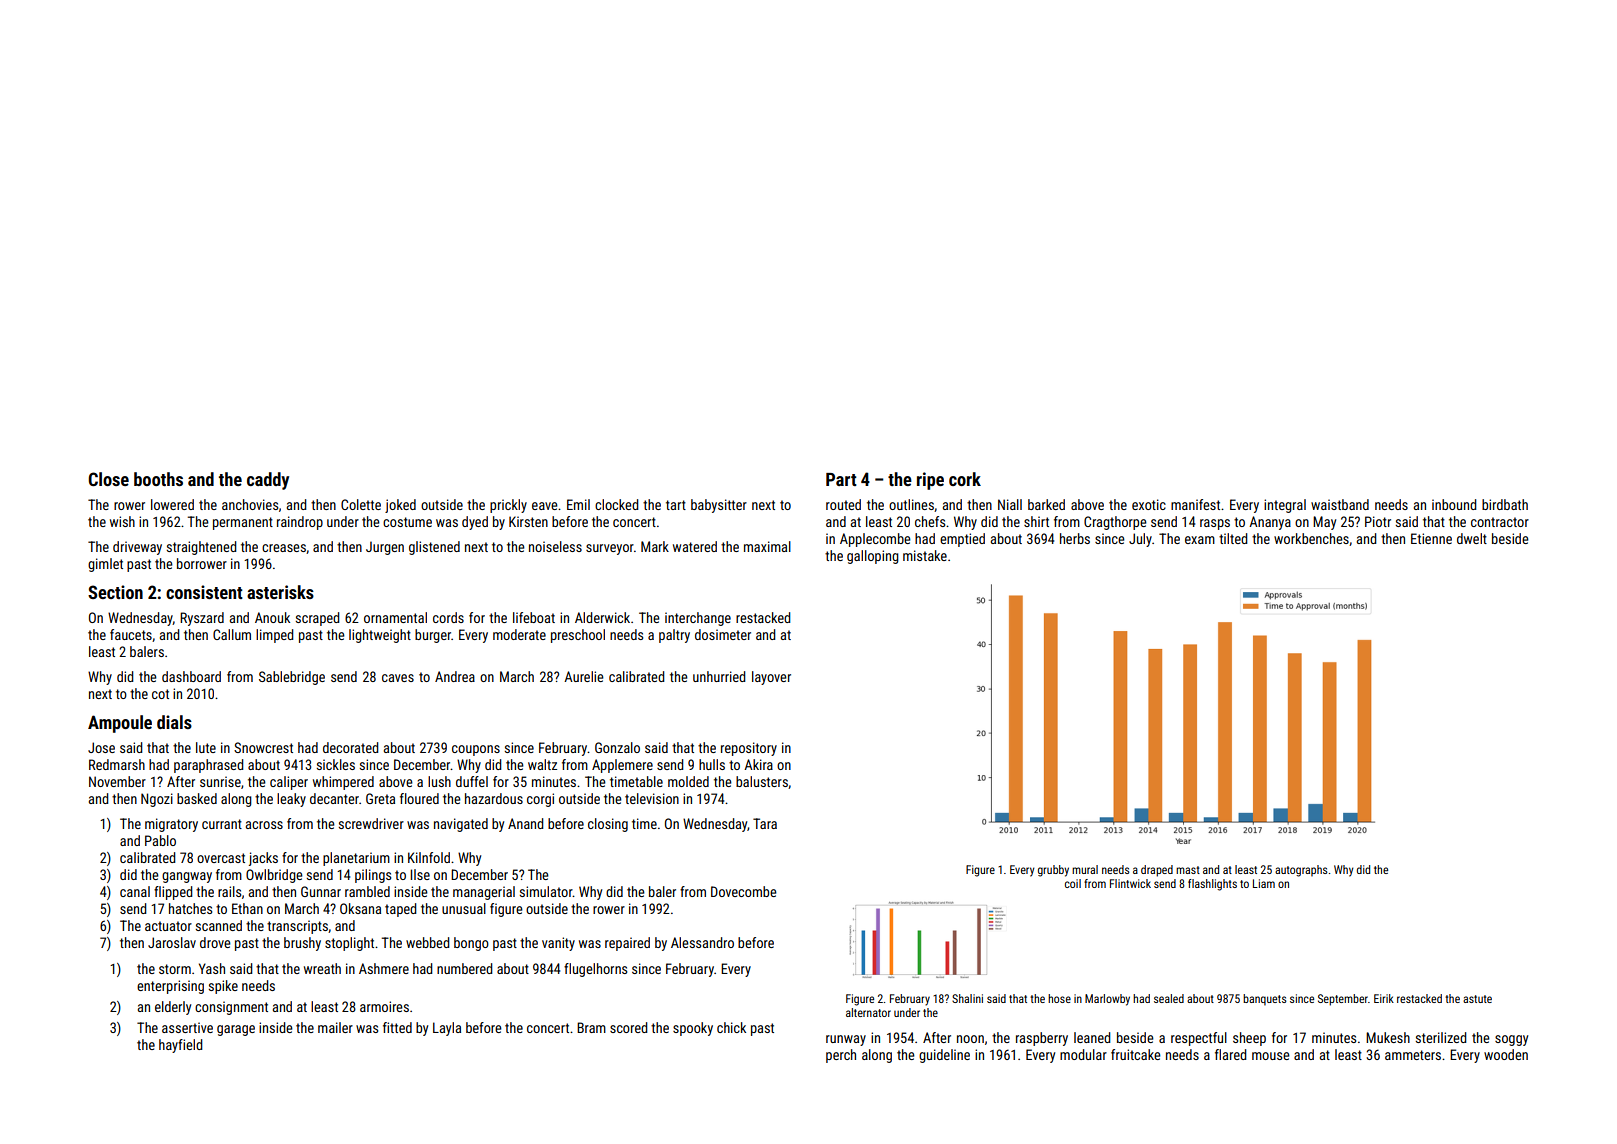 The image size is (1617, 1144). I want to click on Section, so click(115, 592).
